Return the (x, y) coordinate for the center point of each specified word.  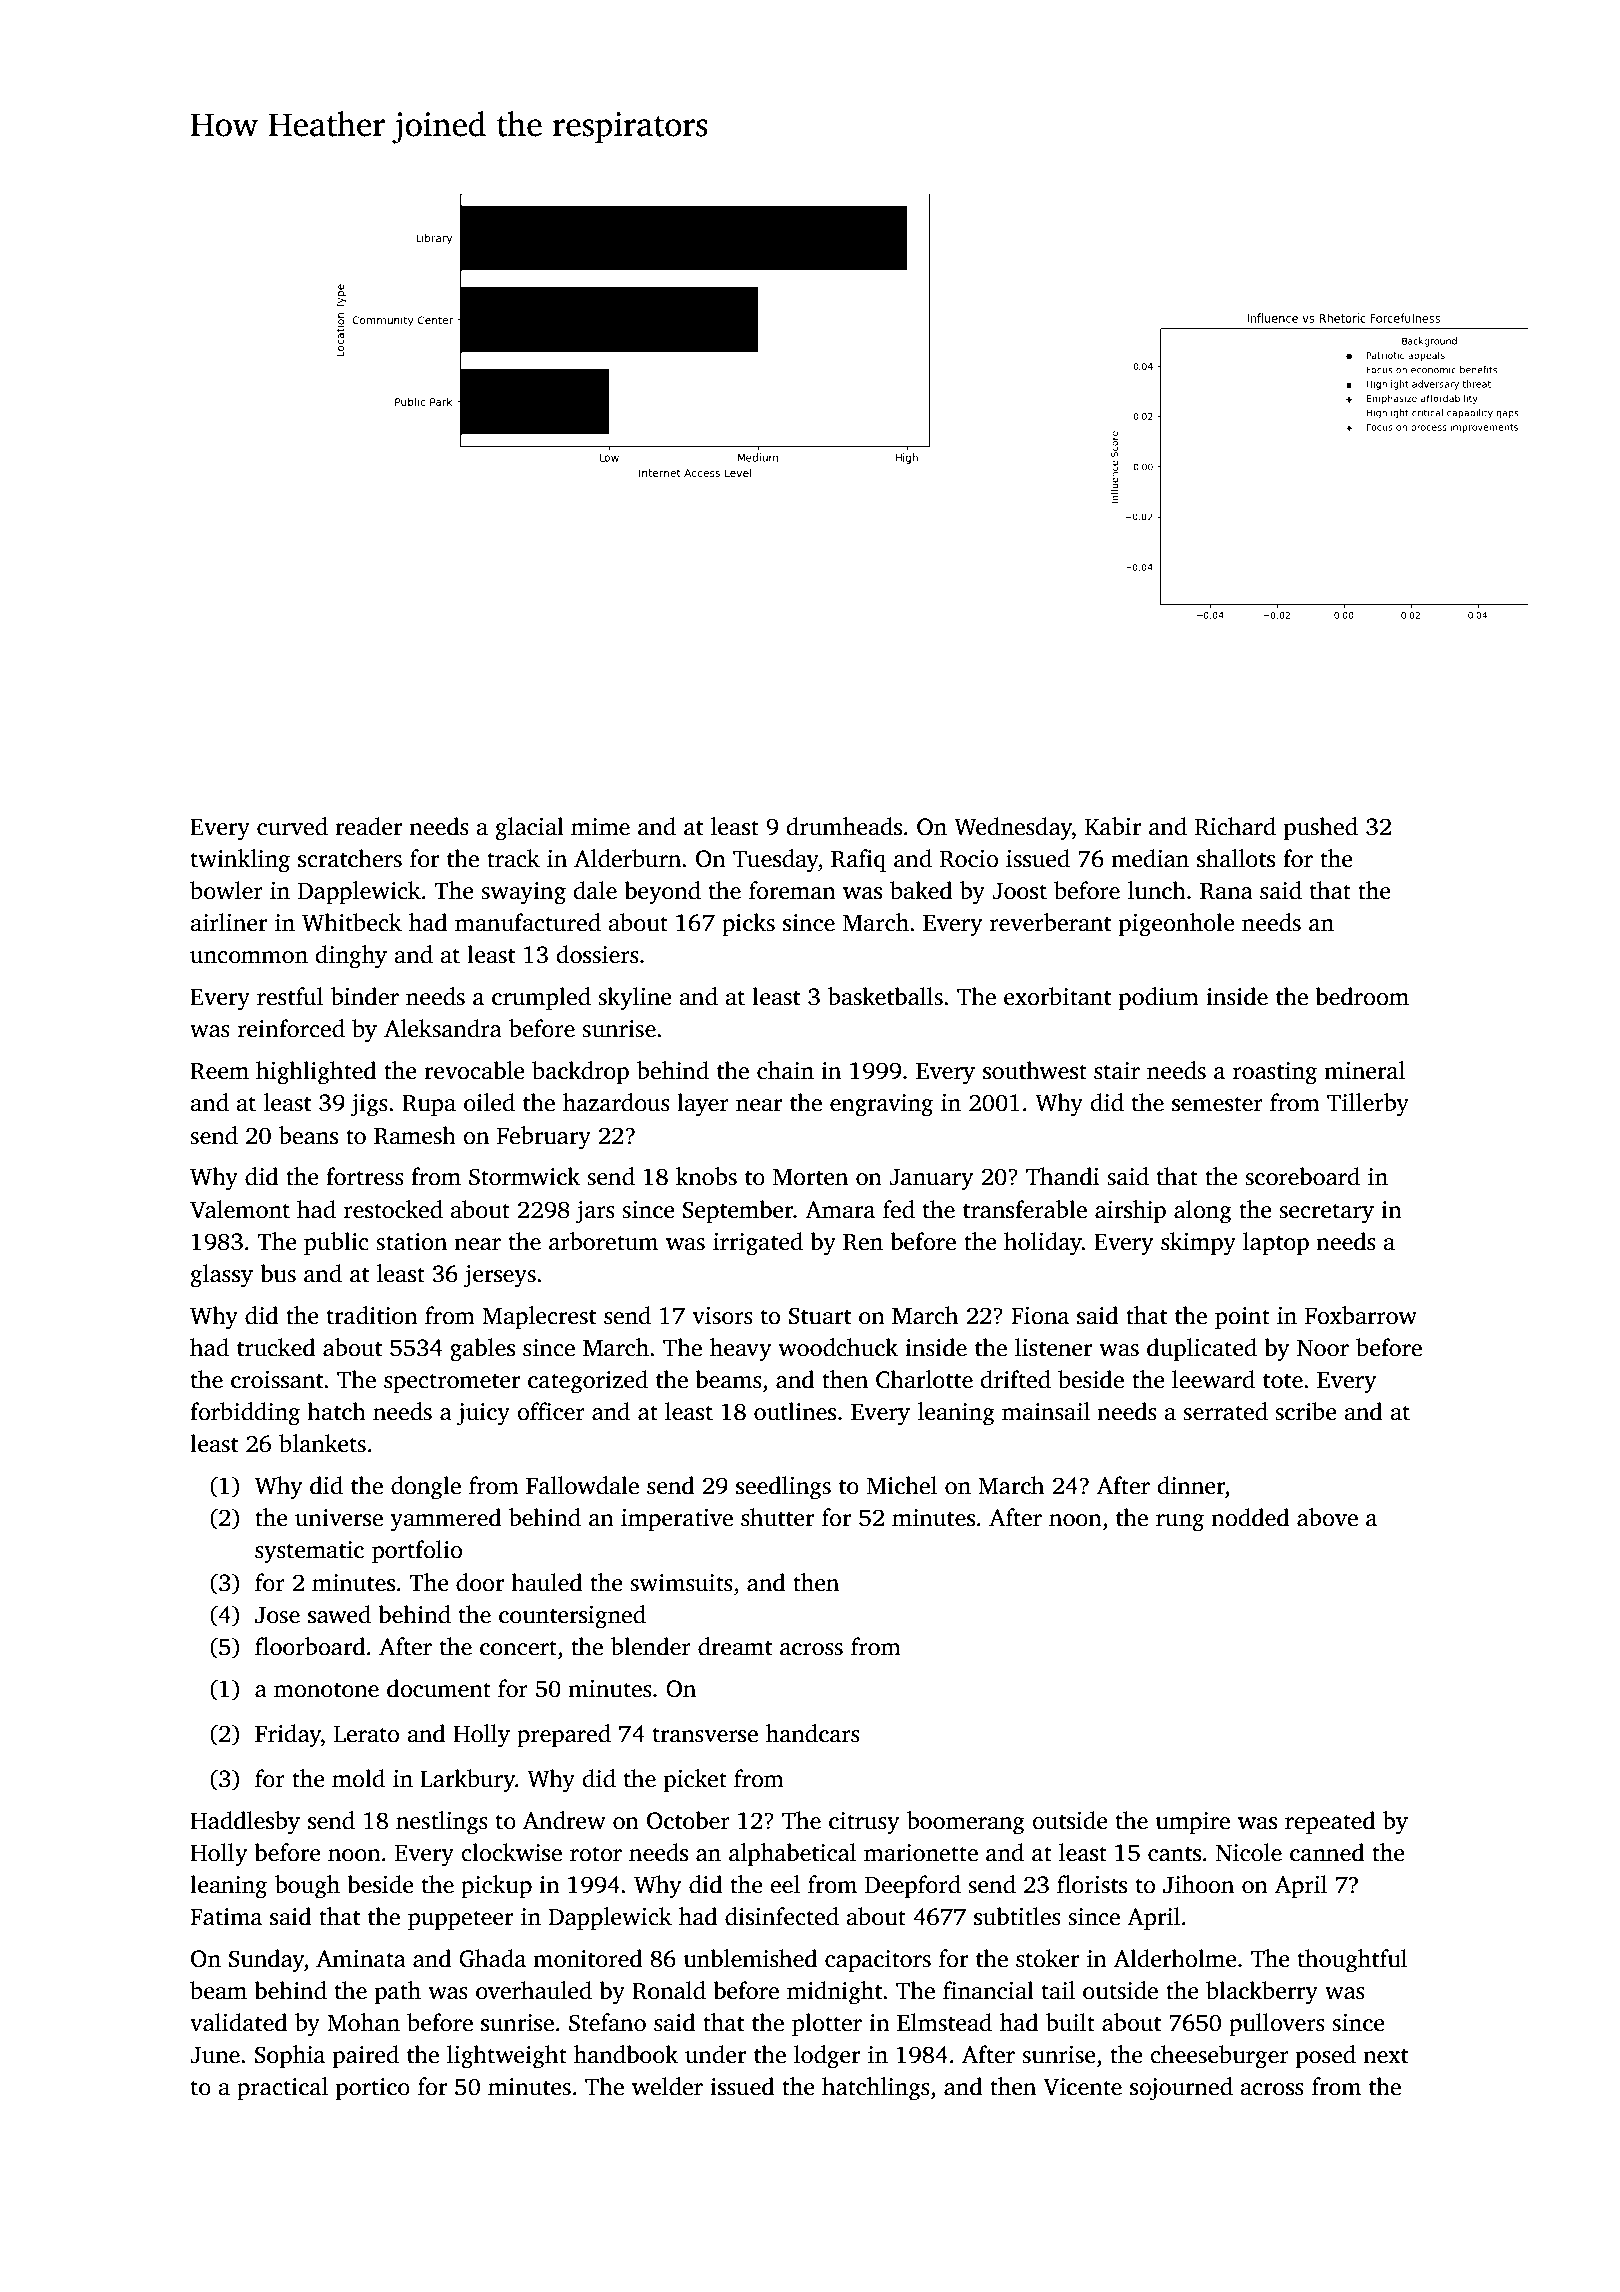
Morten (810, 1177)
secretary (1326, 1213)
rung (1180, 1523)
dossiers (597, 954)
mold (358, 1778)
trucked (276, 1347)
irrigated (758, 1244)
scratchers (350, 858)
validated (238, 2022)
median (1150, 858)
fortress (365, 1176)
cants (1174, 1854)
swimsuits (681, 1583)
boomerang (966, 1823)
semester (1217, 1104)
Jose (277, 1615)
